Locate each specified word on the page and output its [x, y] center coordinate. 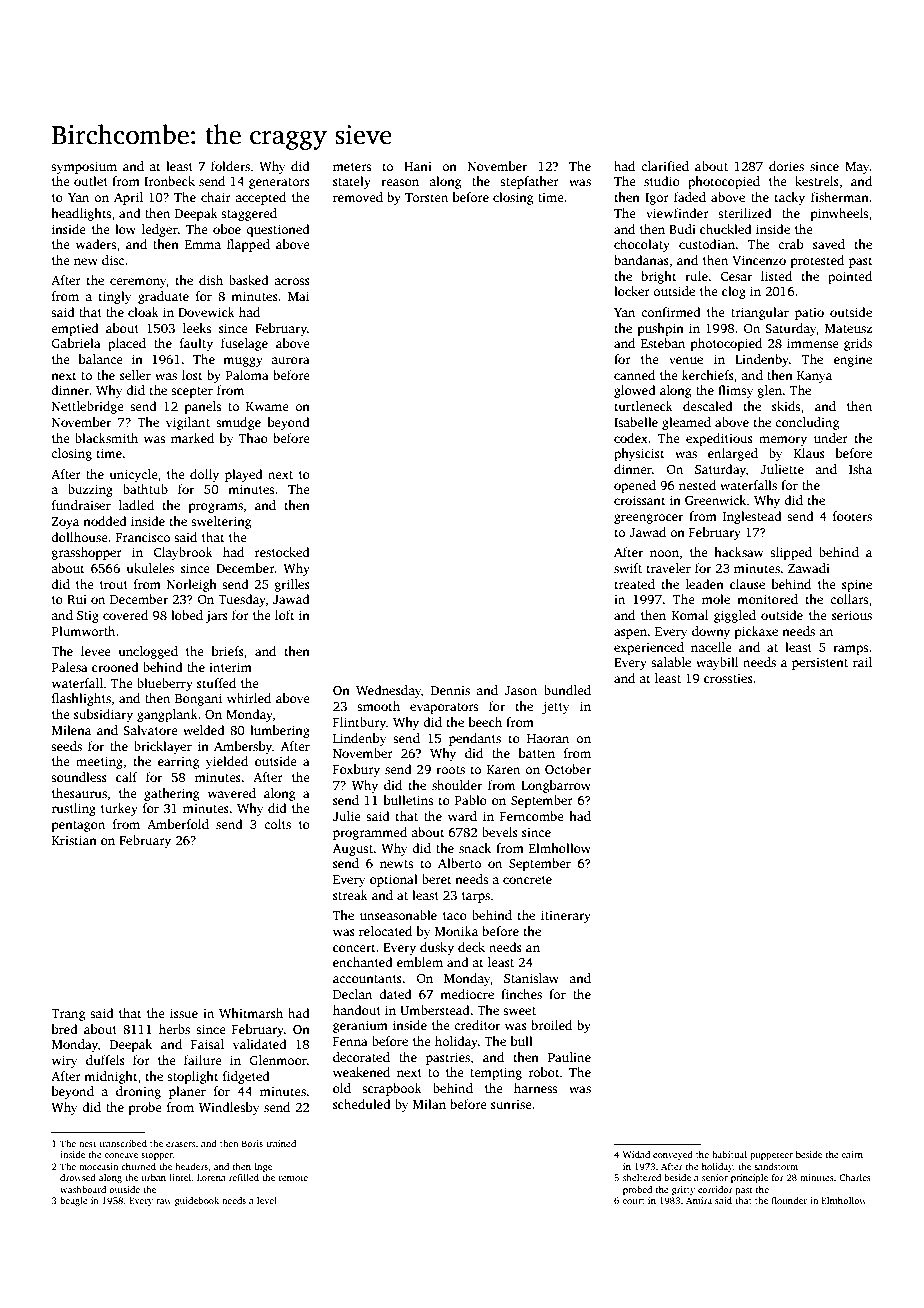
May [857, 168]
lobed [187, 615]
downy [711, 632]
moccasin [98, 1166]
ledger [160, 230]
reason [400, 182]
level [267, 1200]
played [244, 475]
